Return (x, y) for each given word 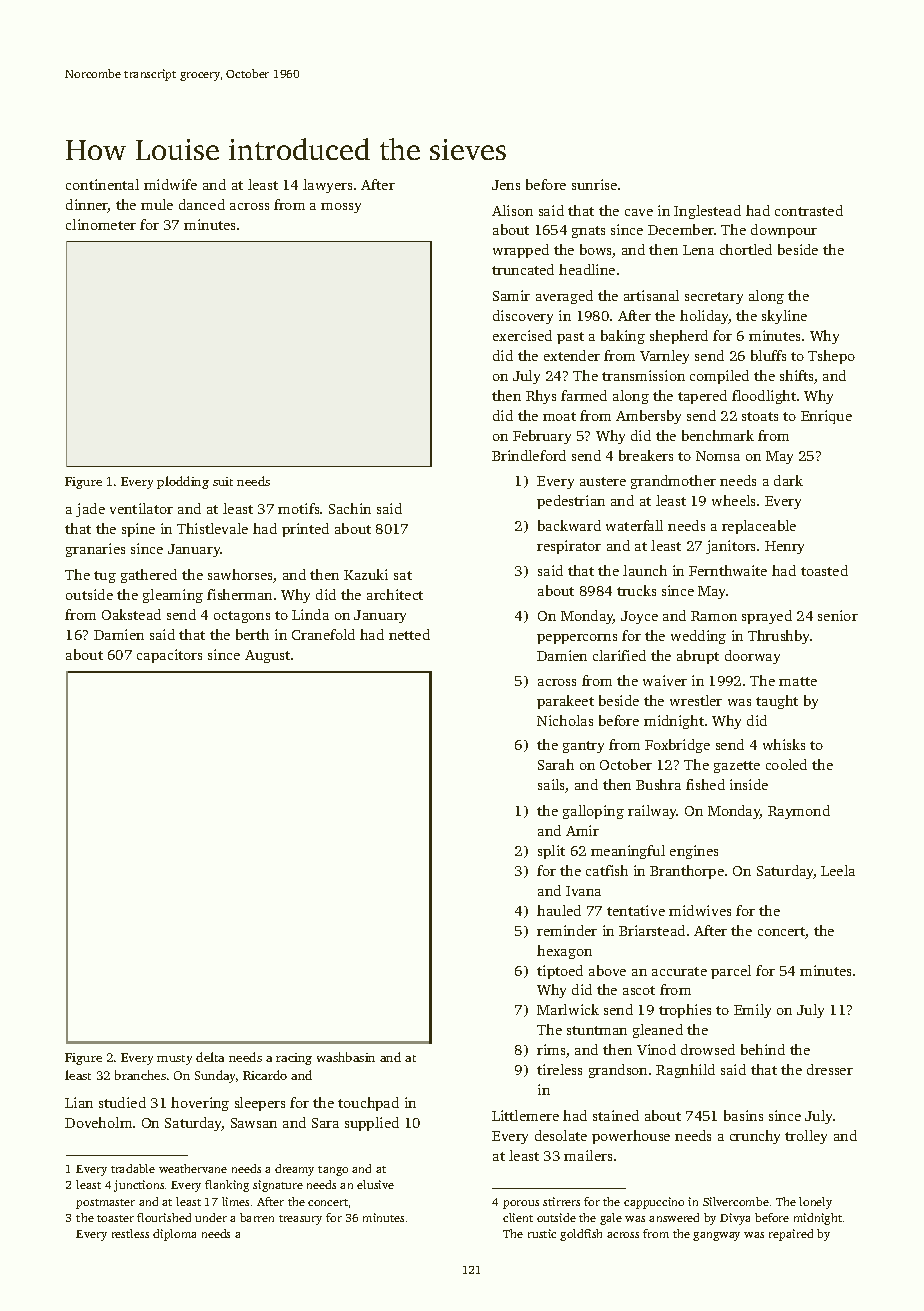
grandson (618, 1071)
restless (130, 1233)
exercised (522, 335)
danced (202, 204)
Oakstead (131, 614)
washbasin (346, 1057)
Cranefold (323, 634)
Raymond (799, 812)
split (551, 852)
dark (788, 480)
